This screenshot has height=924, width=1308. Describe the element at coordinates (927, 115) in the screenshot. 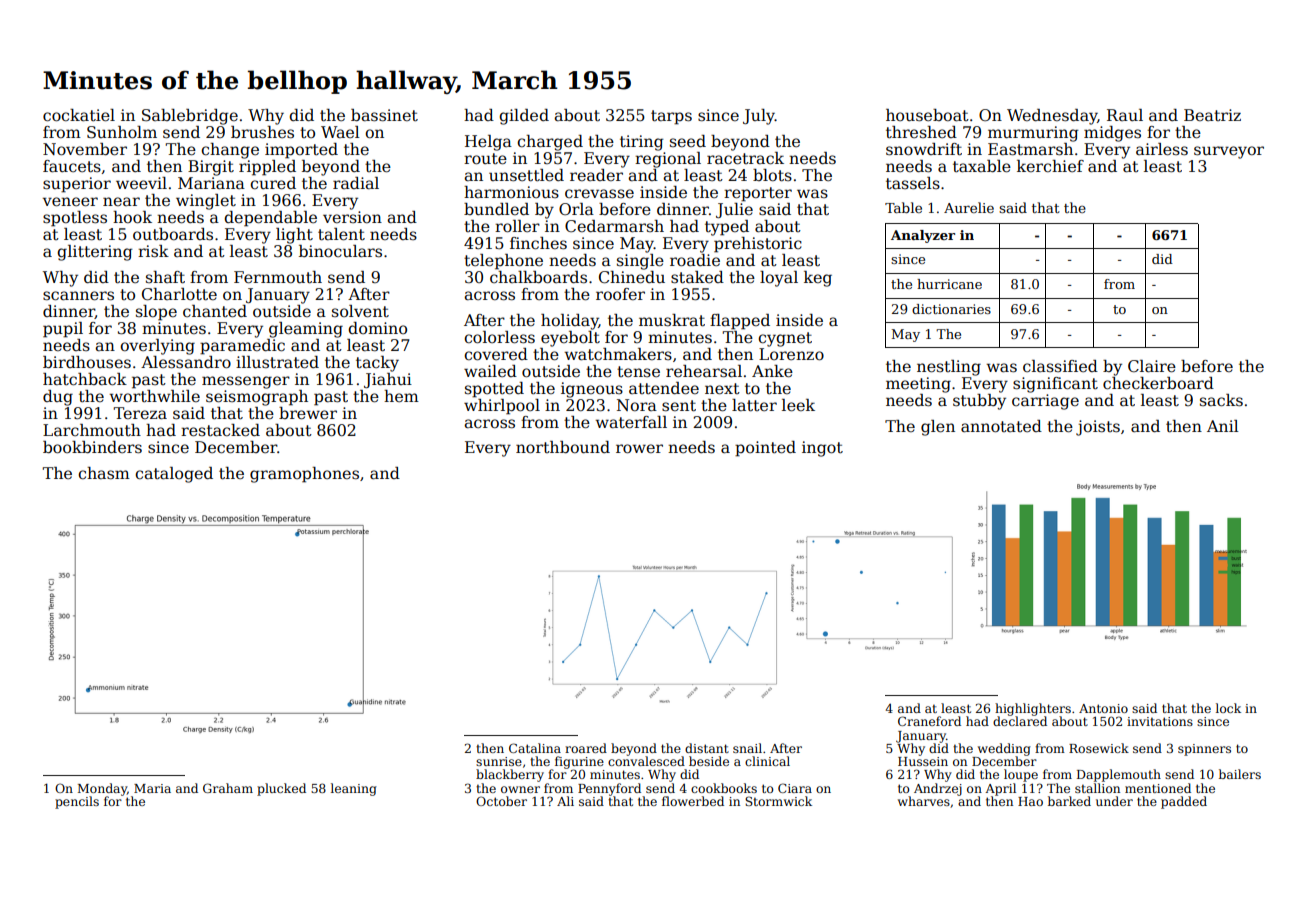

I see `houseboat` at that location.
